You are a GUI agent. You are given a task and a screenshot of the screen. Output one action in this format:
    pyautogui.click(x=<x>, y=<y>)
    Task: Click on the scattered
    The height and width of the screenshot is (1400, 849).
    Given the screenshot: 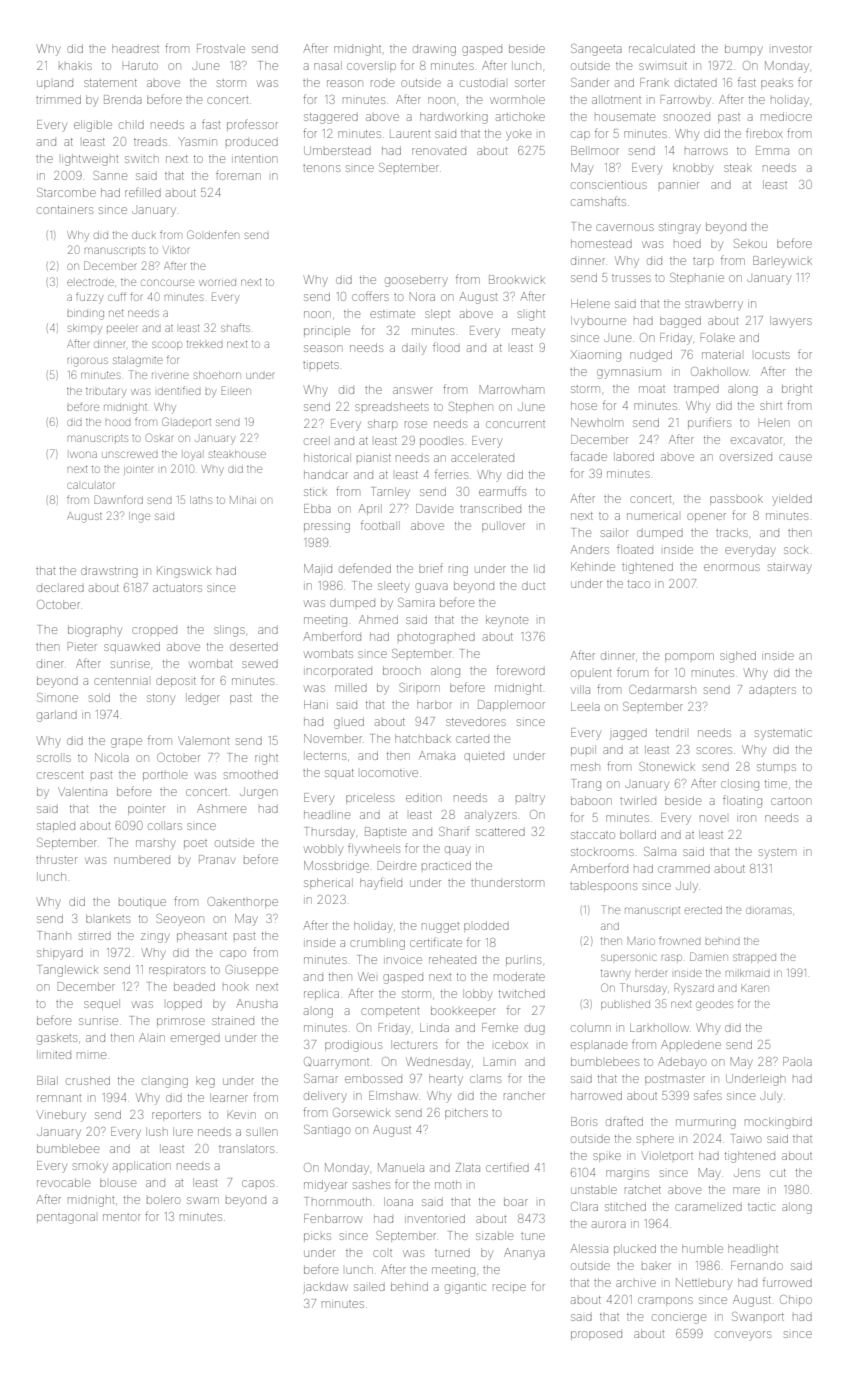 What is the action you would take?
    pyautogui.click(x=500, y=832)
